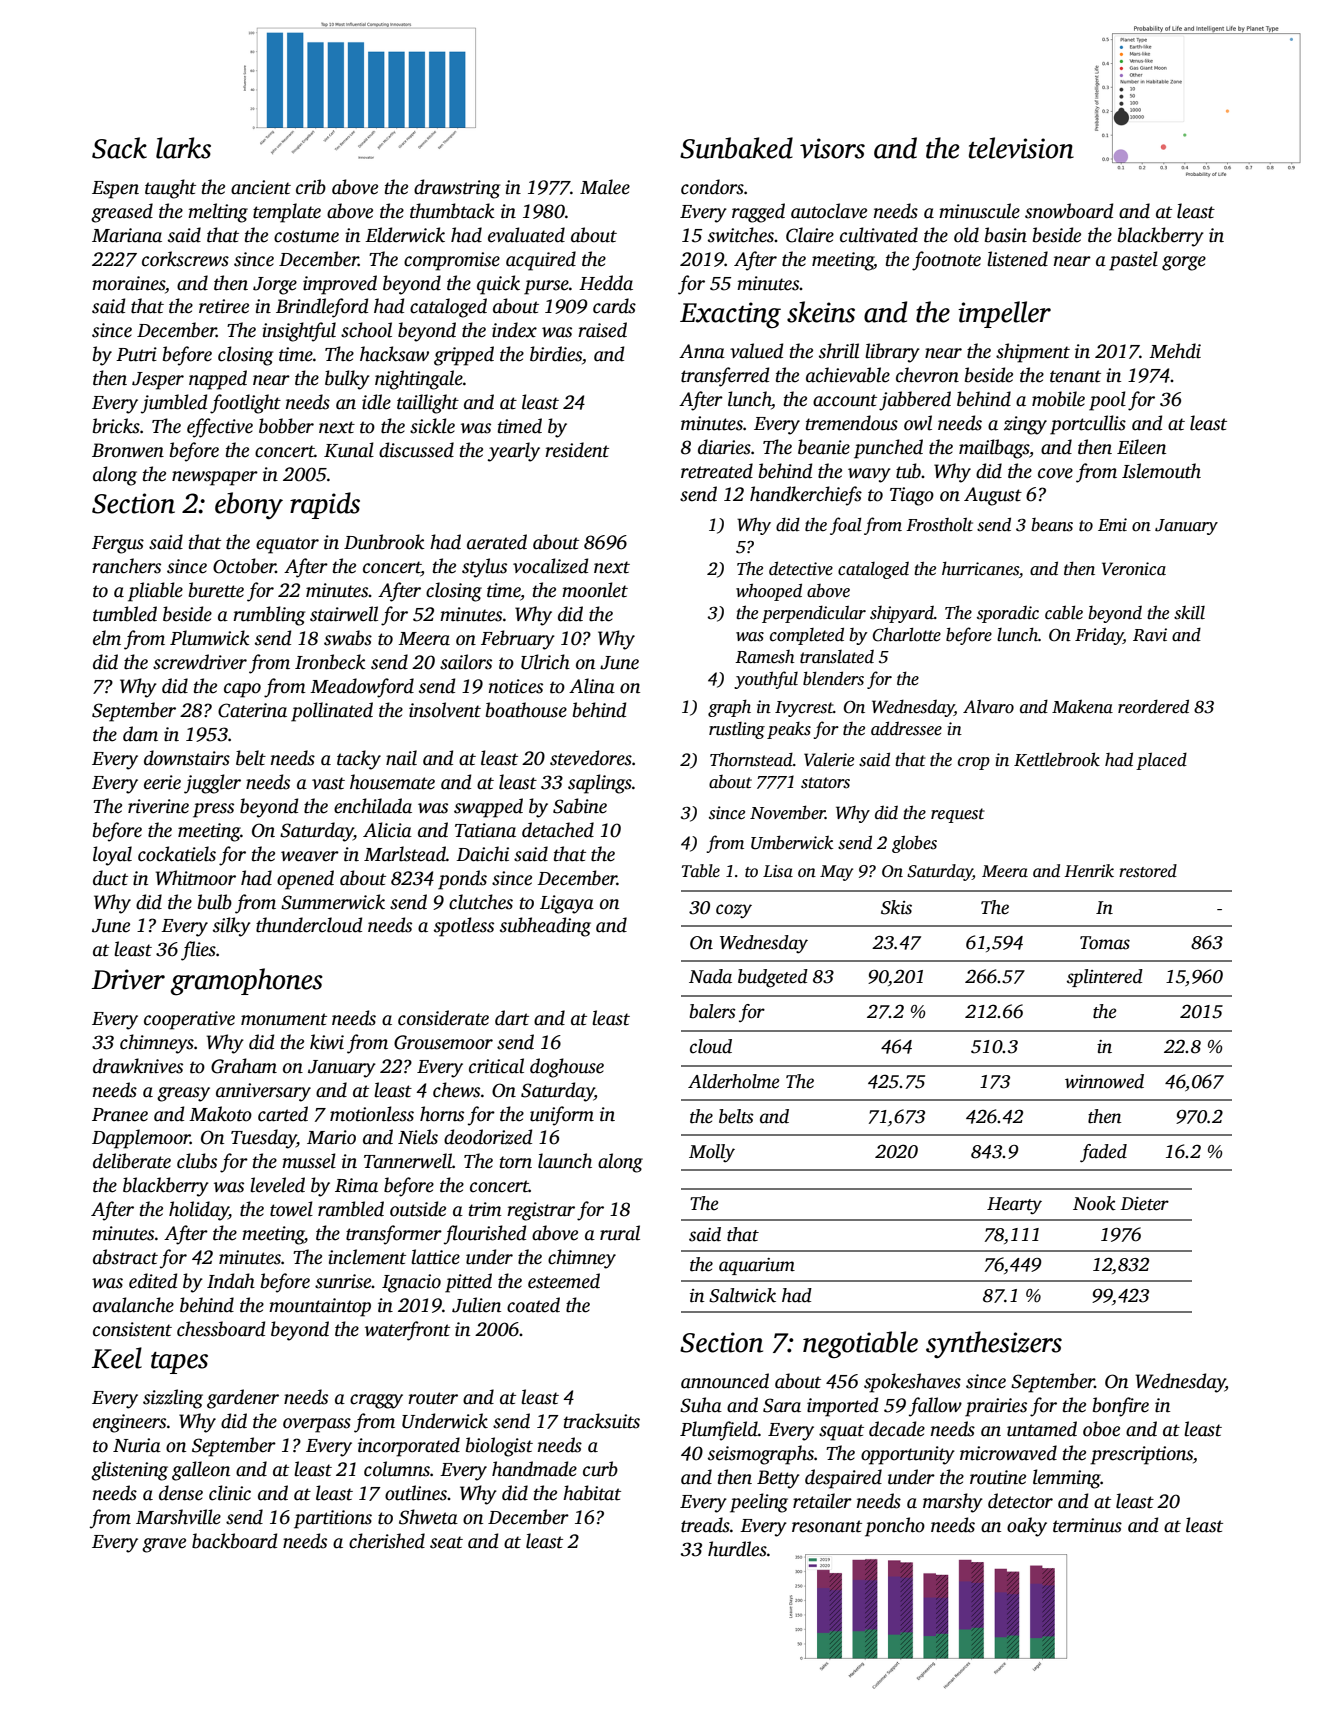 The height and width of the screenshot is (1713, 1324). What do you see at coordinates (387, 1541) in the screenshot?
I see `cherished` at bounding box center [387, 1541].
